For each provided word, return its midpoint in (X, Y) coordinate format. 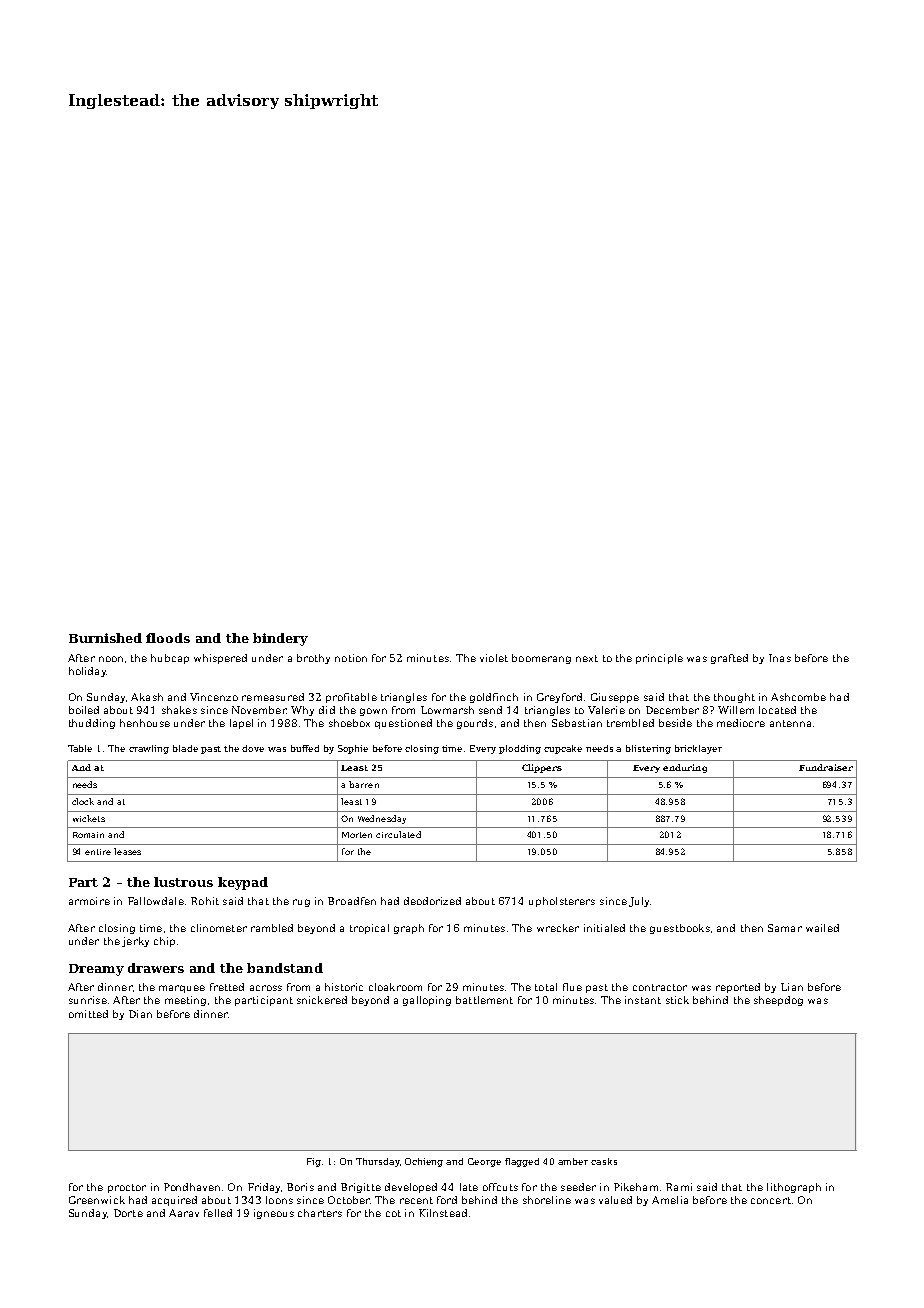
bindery (280, 639)
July (639, 902)
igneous (274, 1214)
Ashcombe (798, 697)
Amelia (670, 1200)
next (587, 658)
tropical (369, 929)
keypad (243, 883)
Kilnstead (443, 1213)
